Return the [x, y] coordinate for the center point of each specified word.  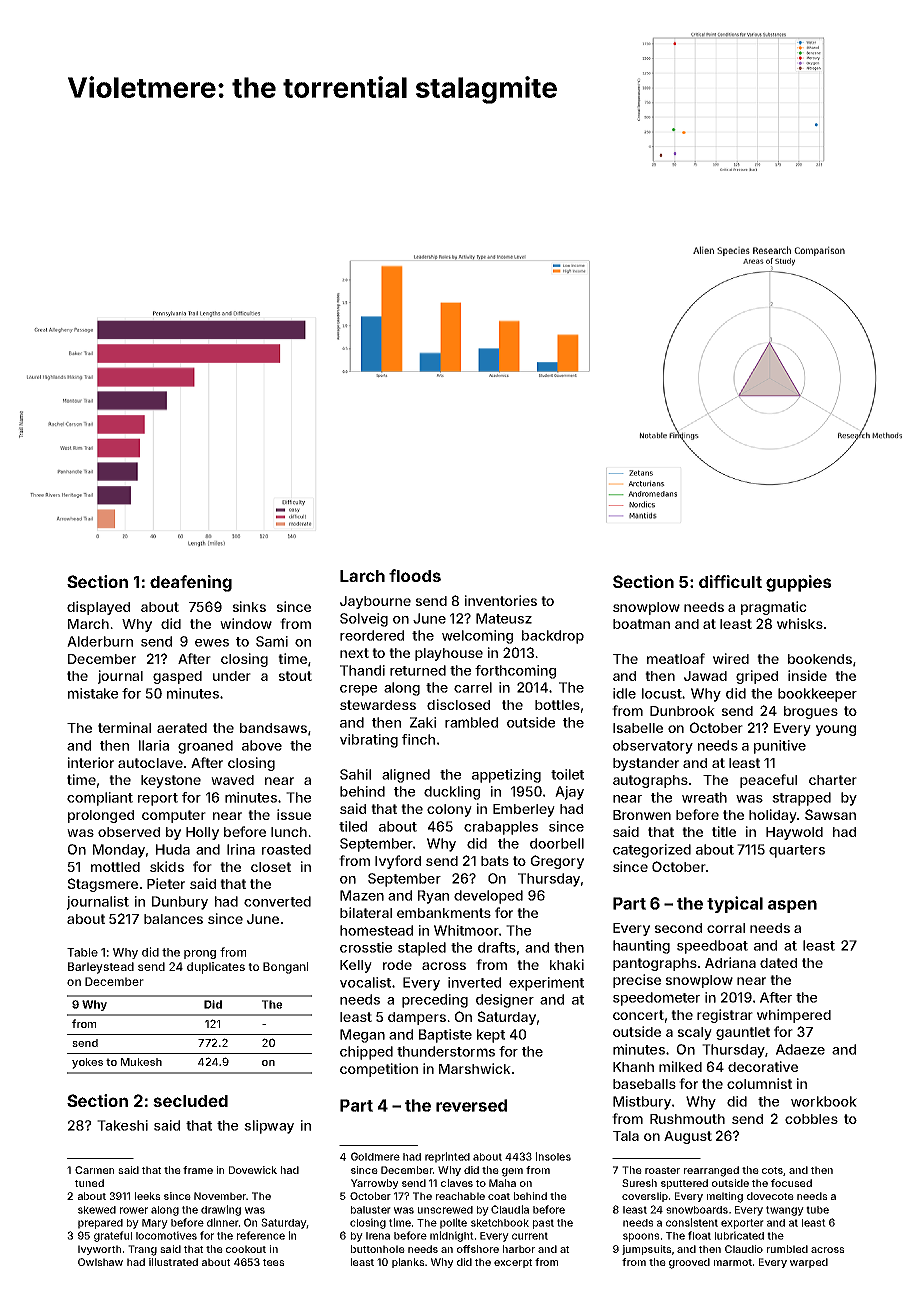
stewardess [378, 705]
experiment [546, 984]
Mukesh [141, 1062]
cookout [246, 1249]
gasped [177, 677]
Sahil [355, 774]
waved [232, 780]
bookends [820, 659]
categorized [652, 851]
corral [726, 928]
